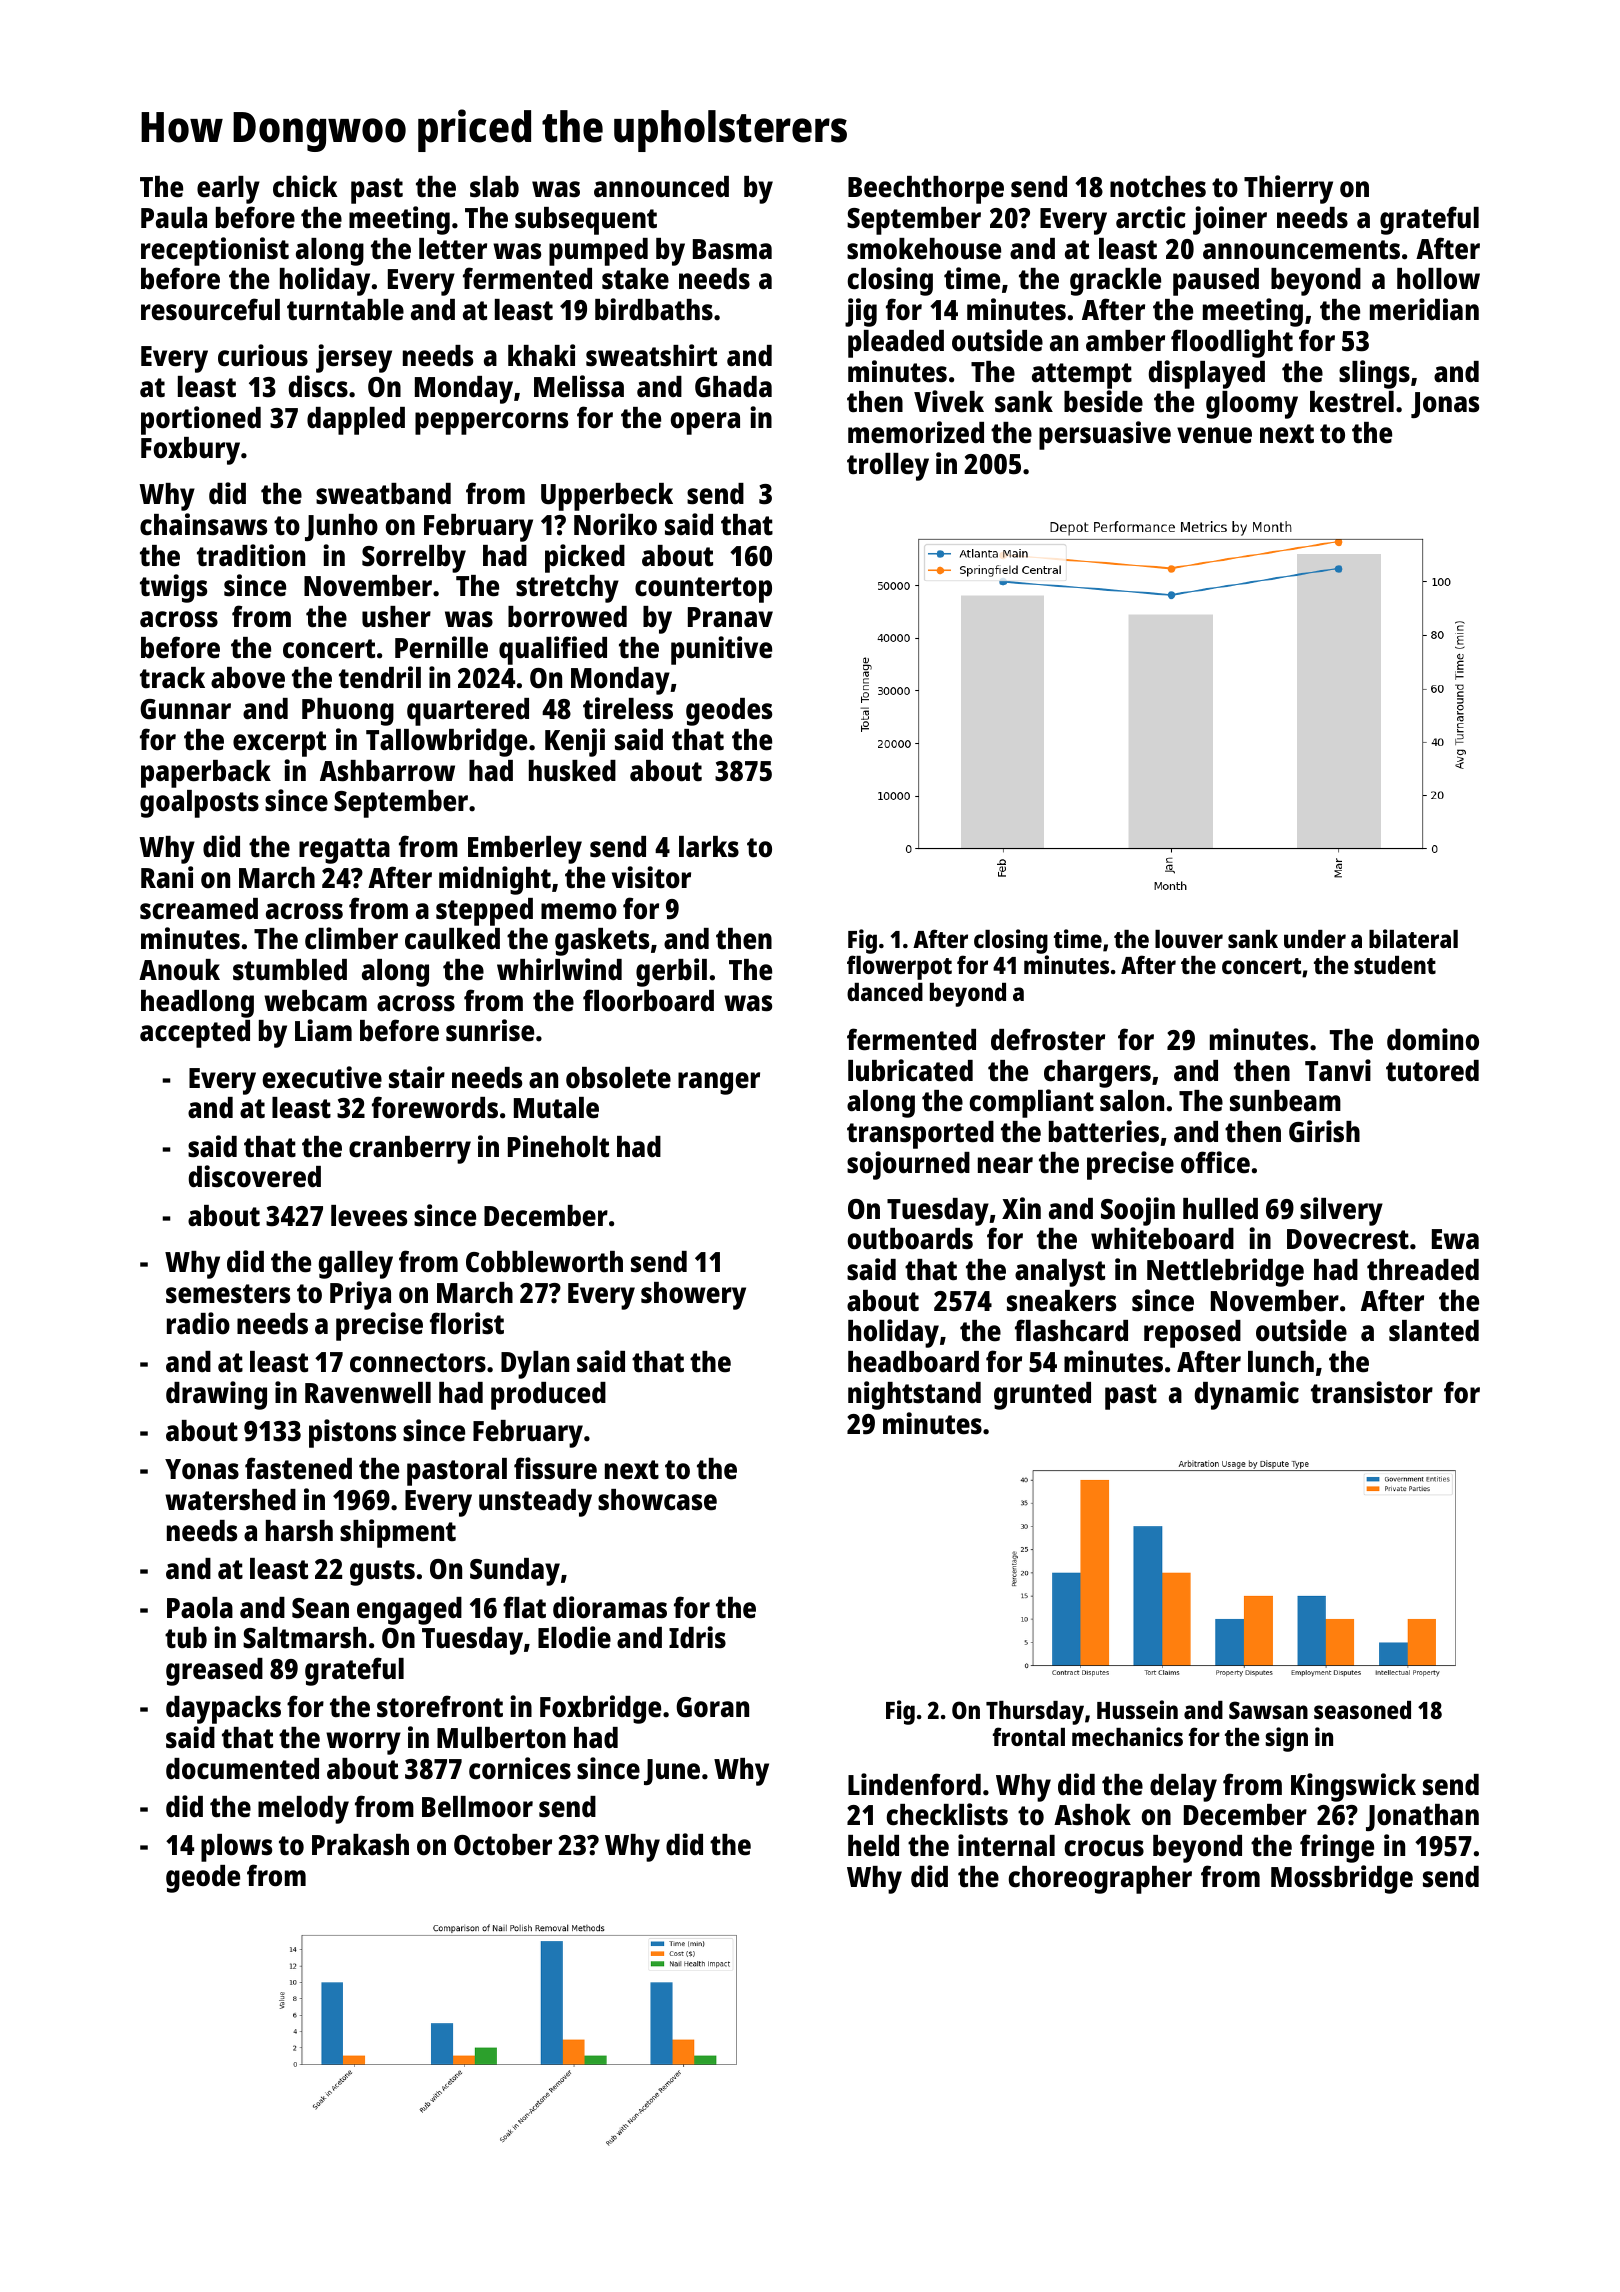 This screenshot has height=2292, width=1620. Describe the element at coordinates (167, 877) in the screenshot. I see `Rani` at that location.
